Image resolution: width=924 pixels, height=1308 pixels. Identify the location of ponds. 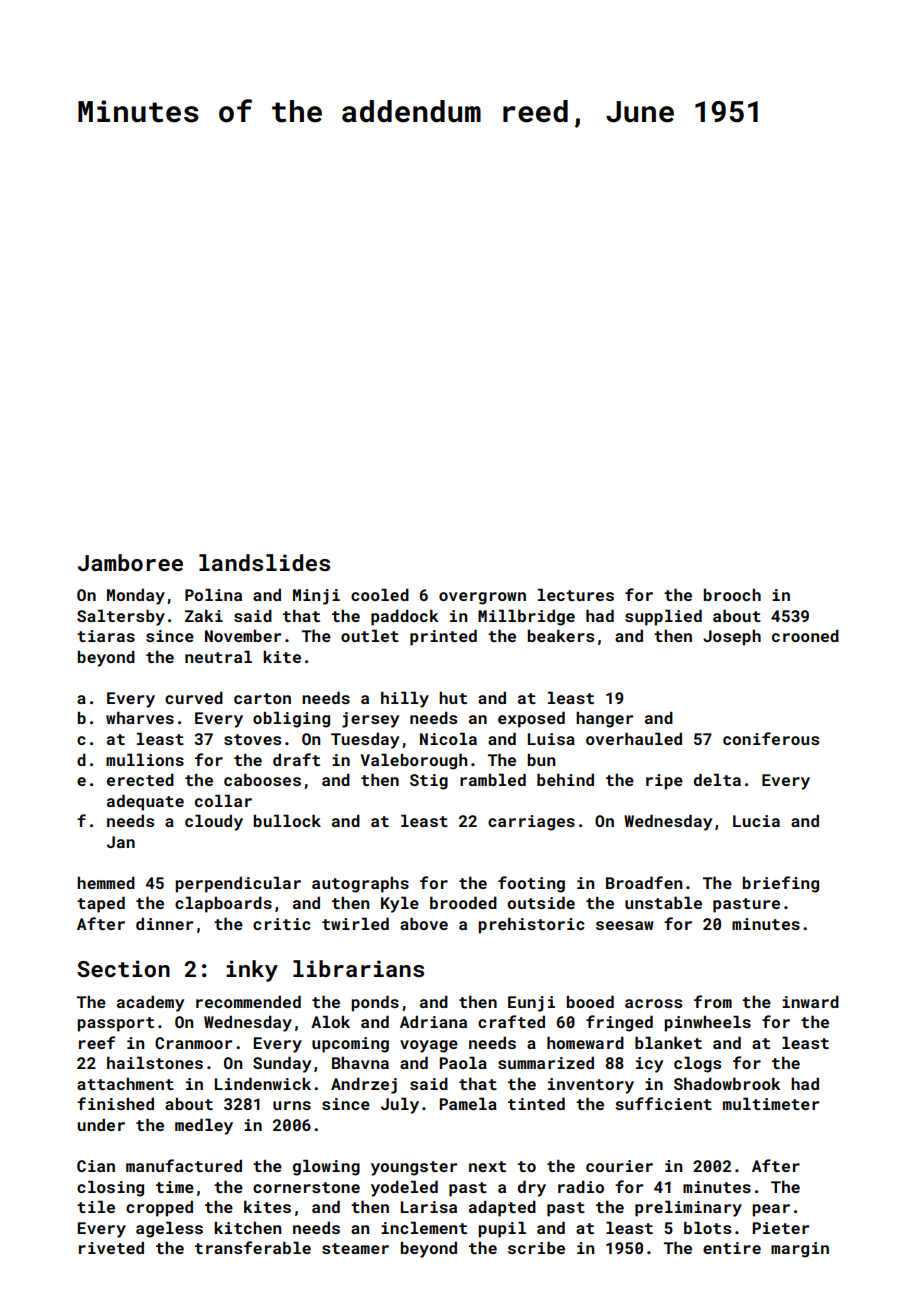
(375, 1003).
